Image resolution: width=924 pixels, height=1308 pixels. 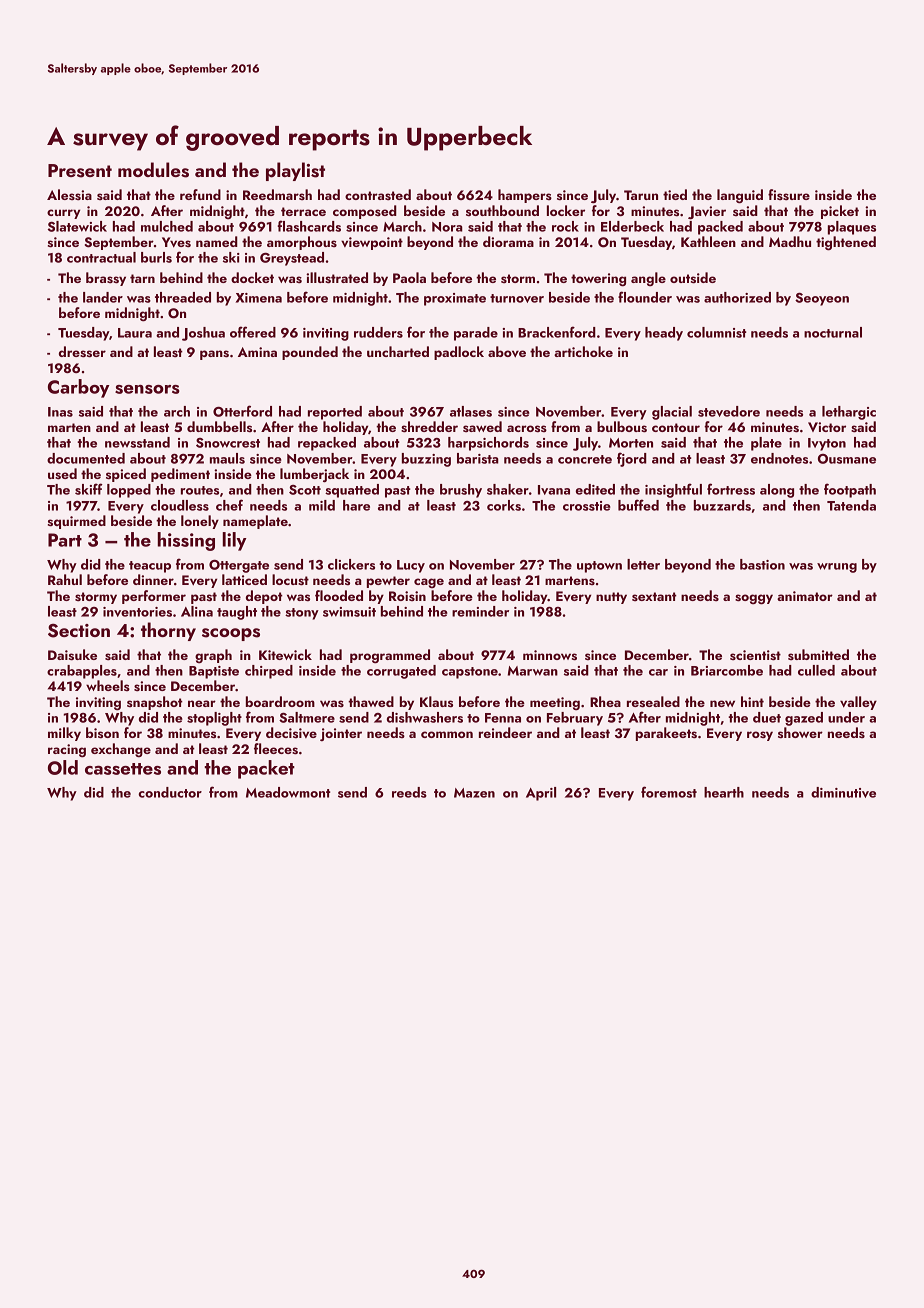 What do you see at coordinates (533, 671) in the document?
I see `Marwan` at bounding box center [533, 671].
